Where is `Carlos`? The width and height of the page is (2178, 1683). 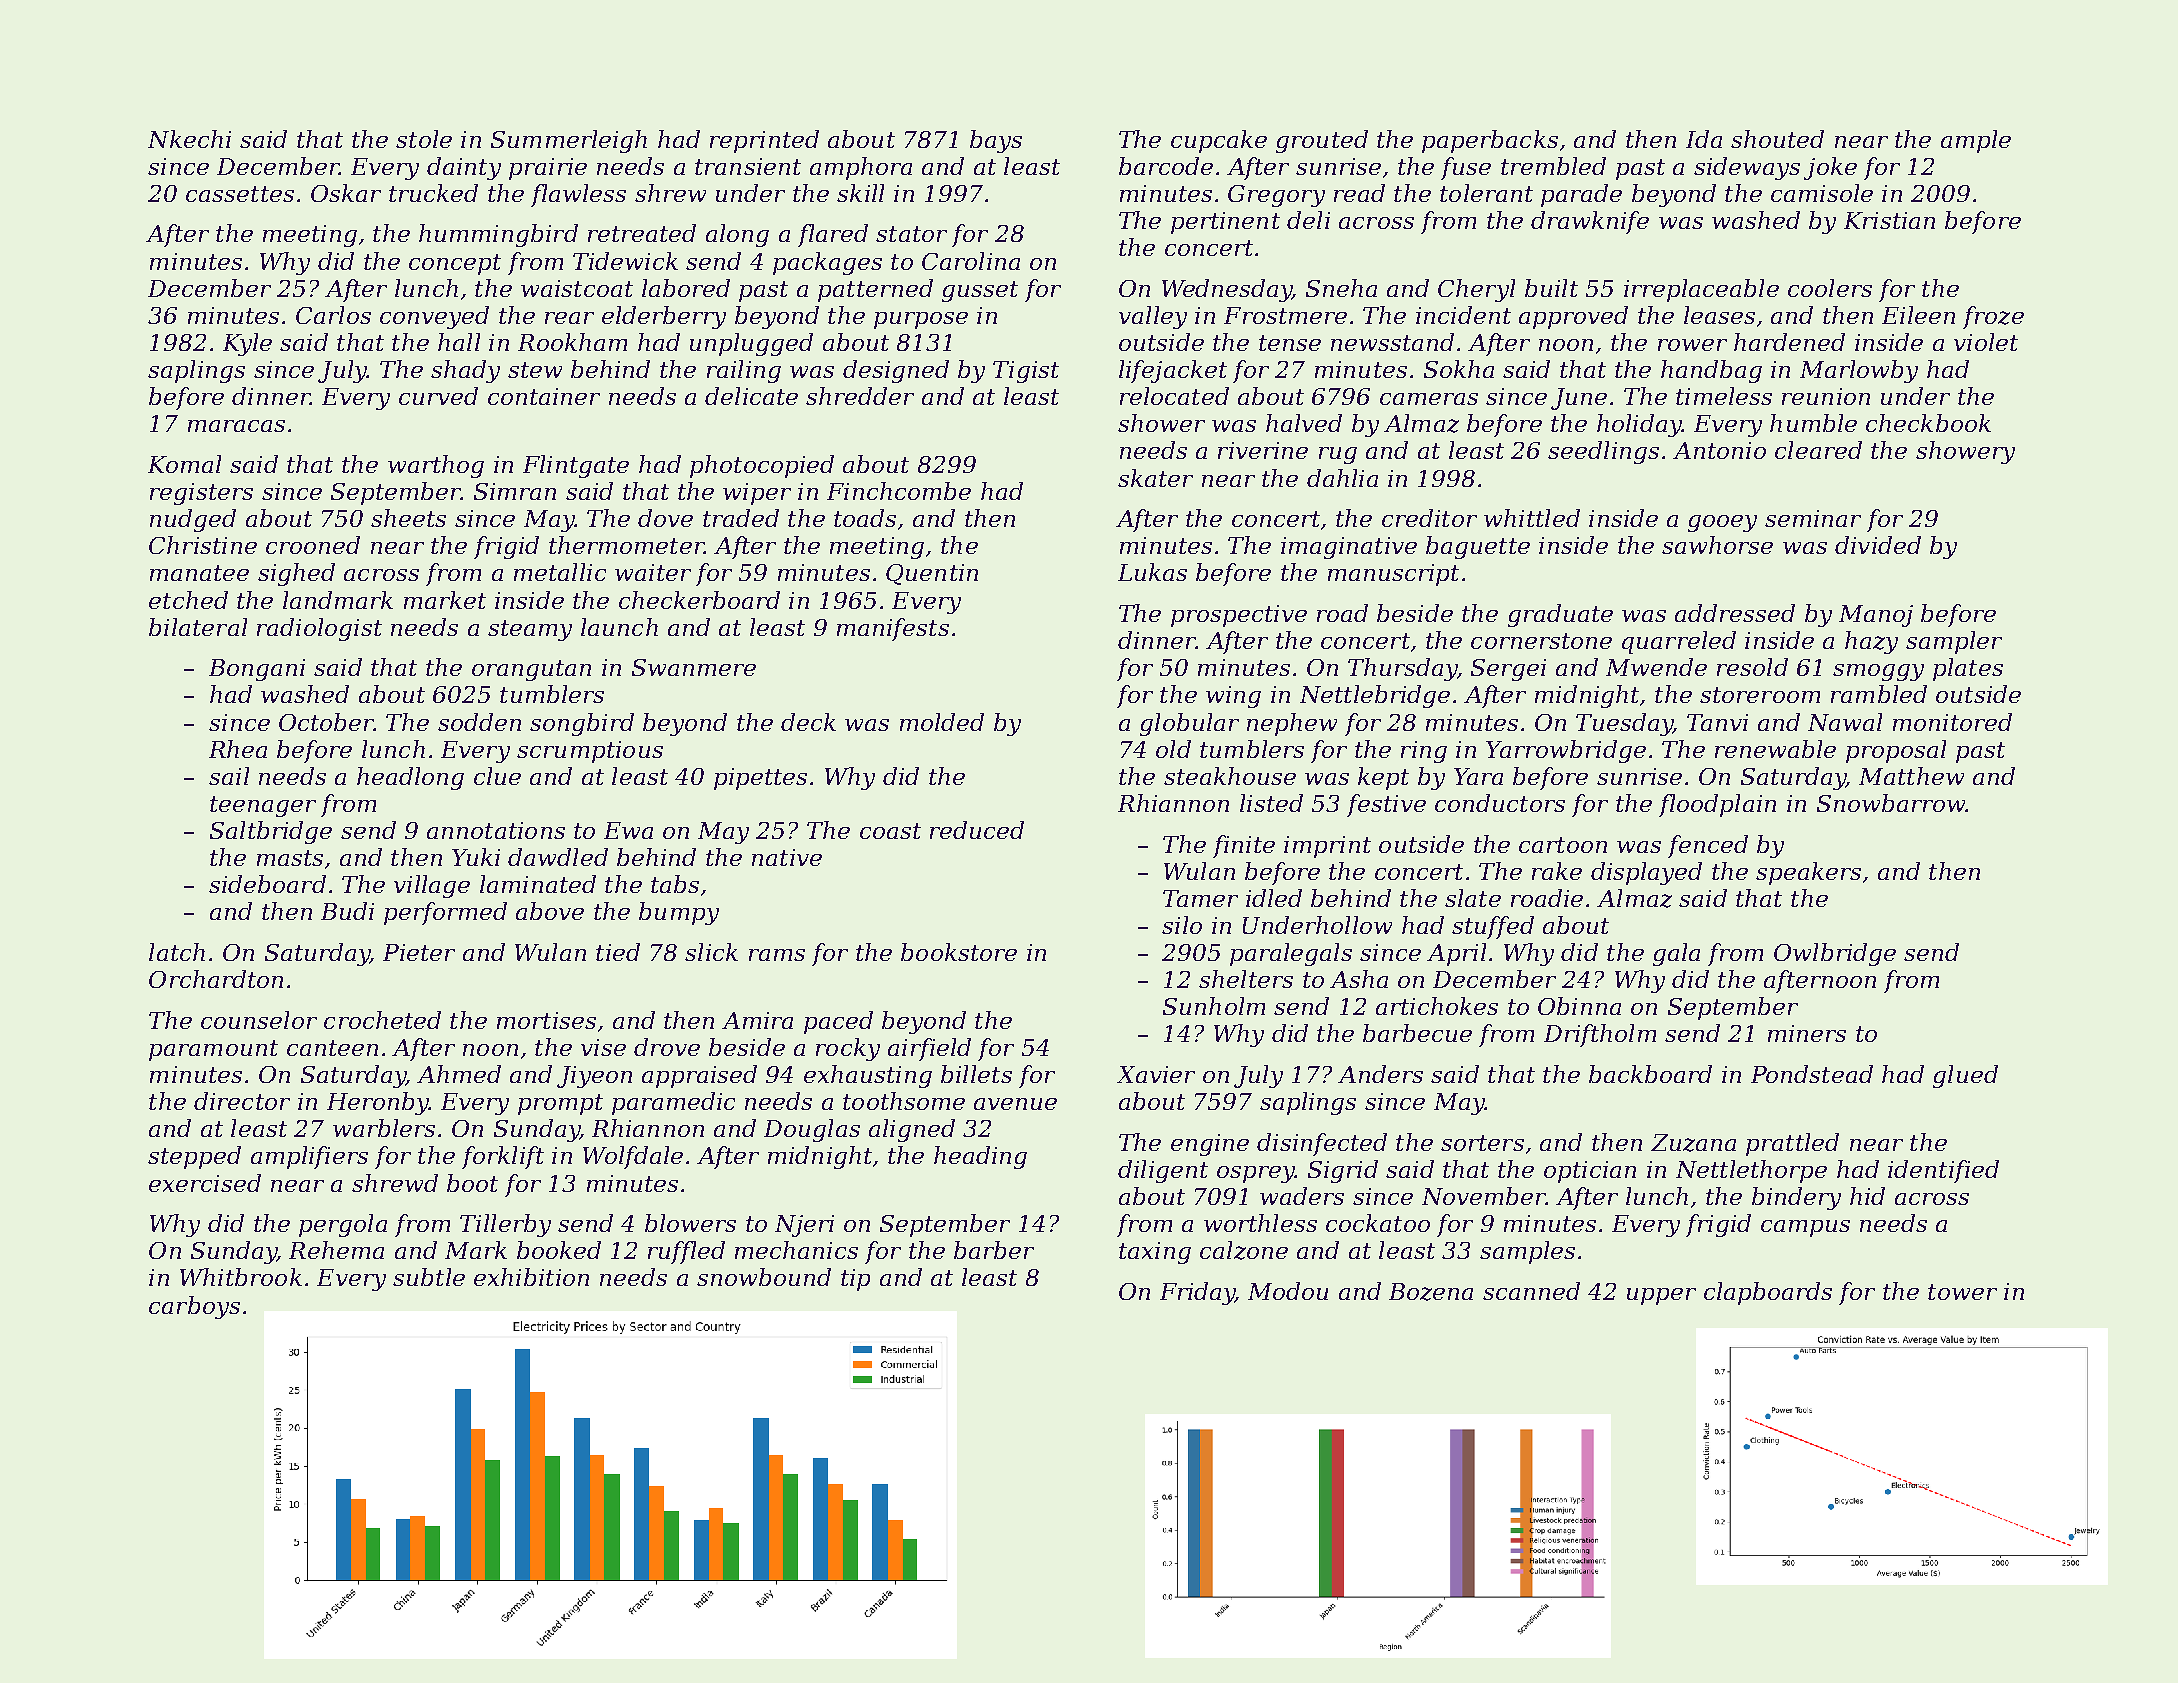 Carlos is located at coordinates (333, 315).
